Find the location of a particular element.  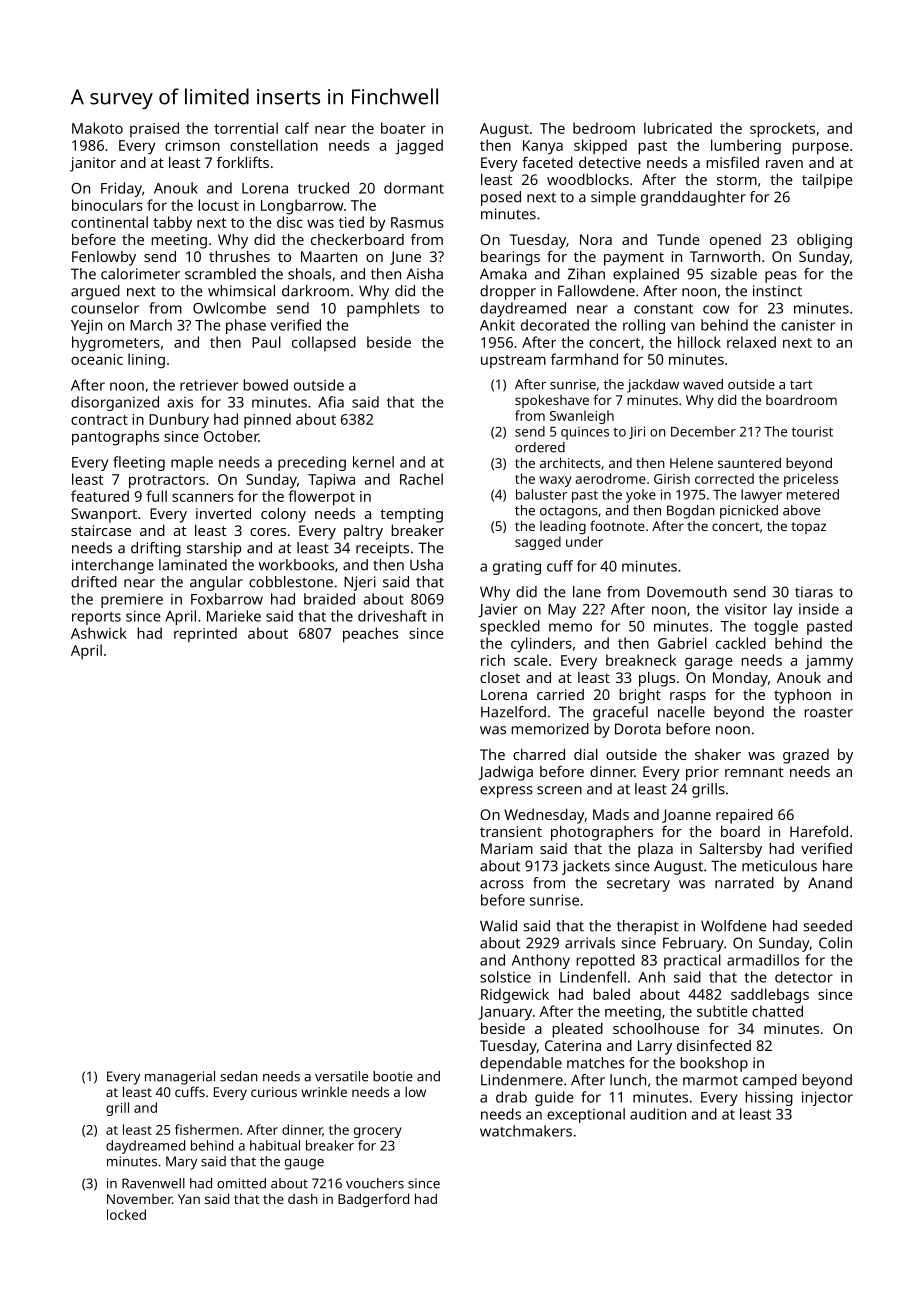

oceanic is located at coordinates (97, 359).
